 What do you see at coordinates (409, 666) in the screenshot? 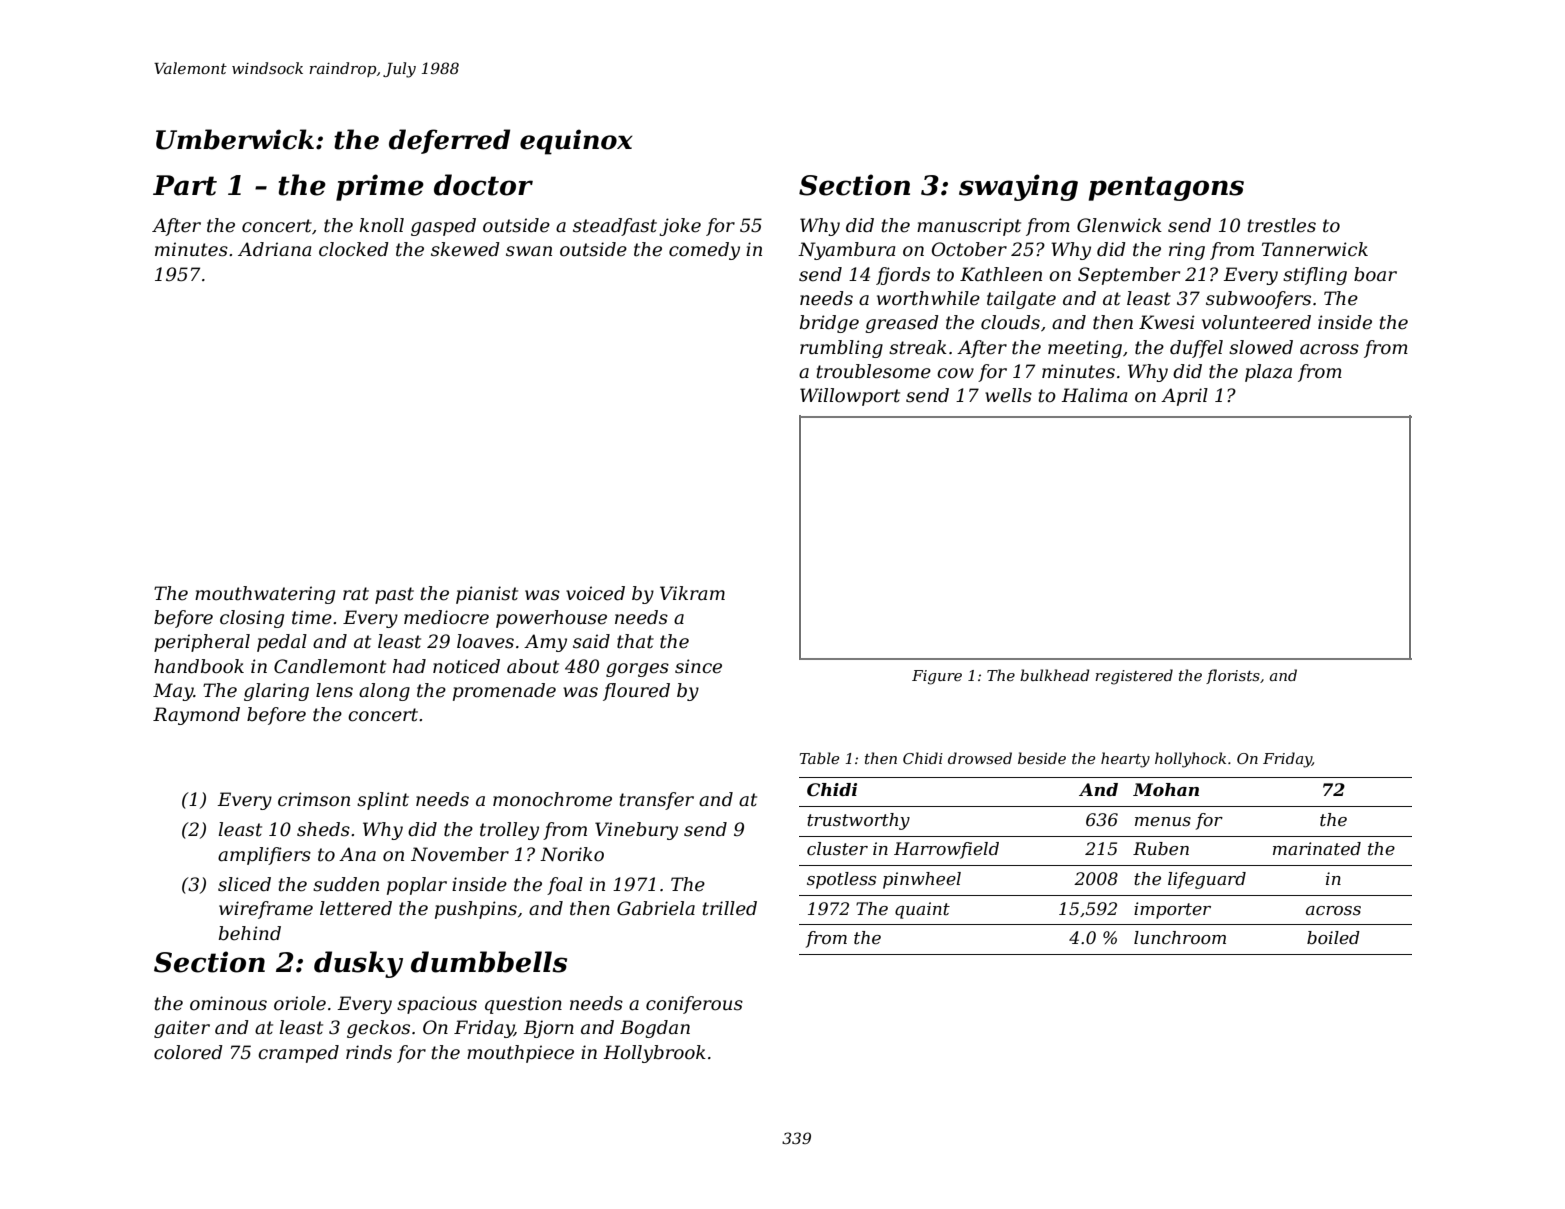
I see `had` at bounding box center [409, 666].
